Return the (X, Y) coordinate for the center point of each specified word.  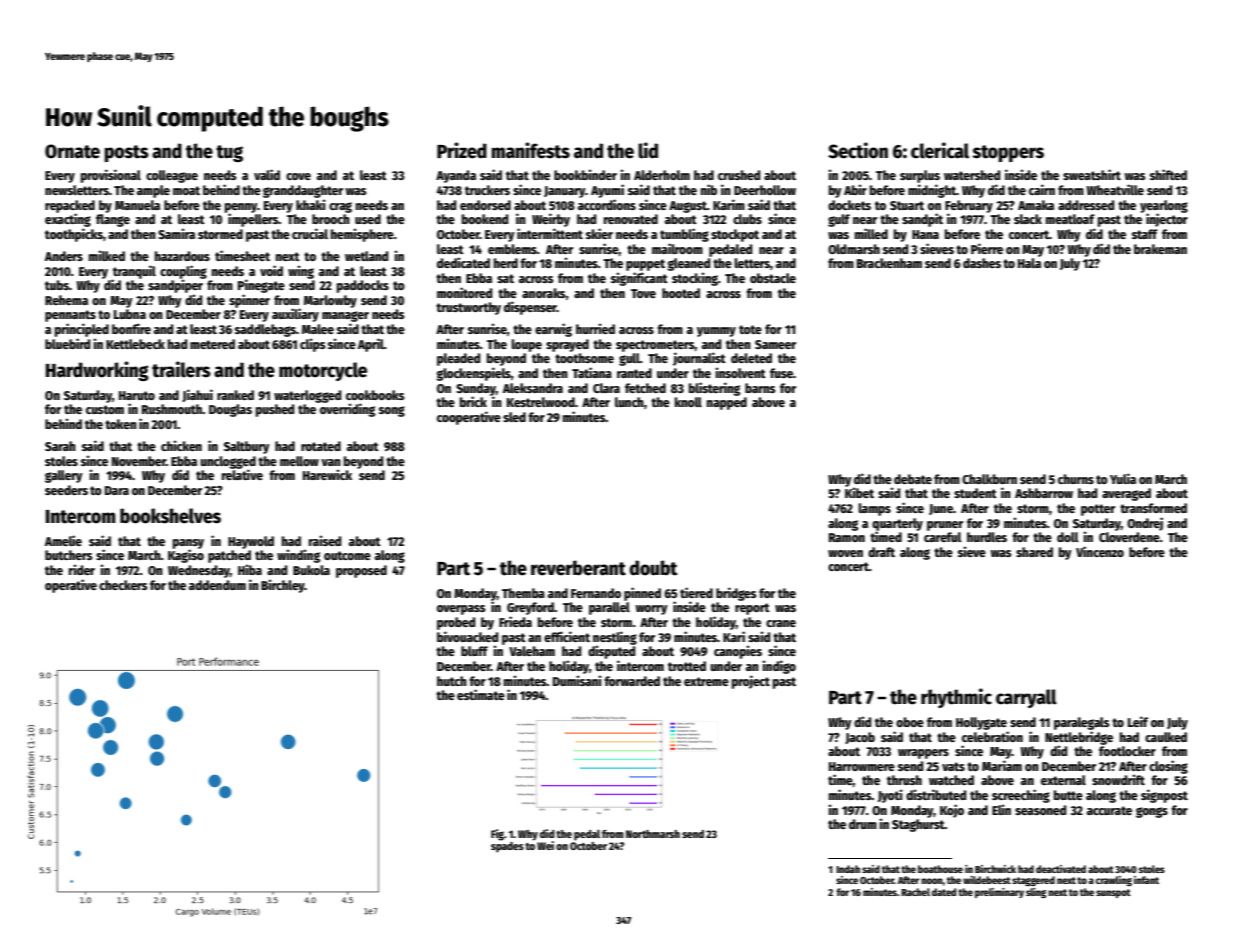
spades (507, 847)
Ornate (72, 151)
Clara (606, 388)
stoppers (1008, 153)
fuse (781, 373)
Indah (848, 869)
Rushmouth (172, 409)
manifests (530, 150)
